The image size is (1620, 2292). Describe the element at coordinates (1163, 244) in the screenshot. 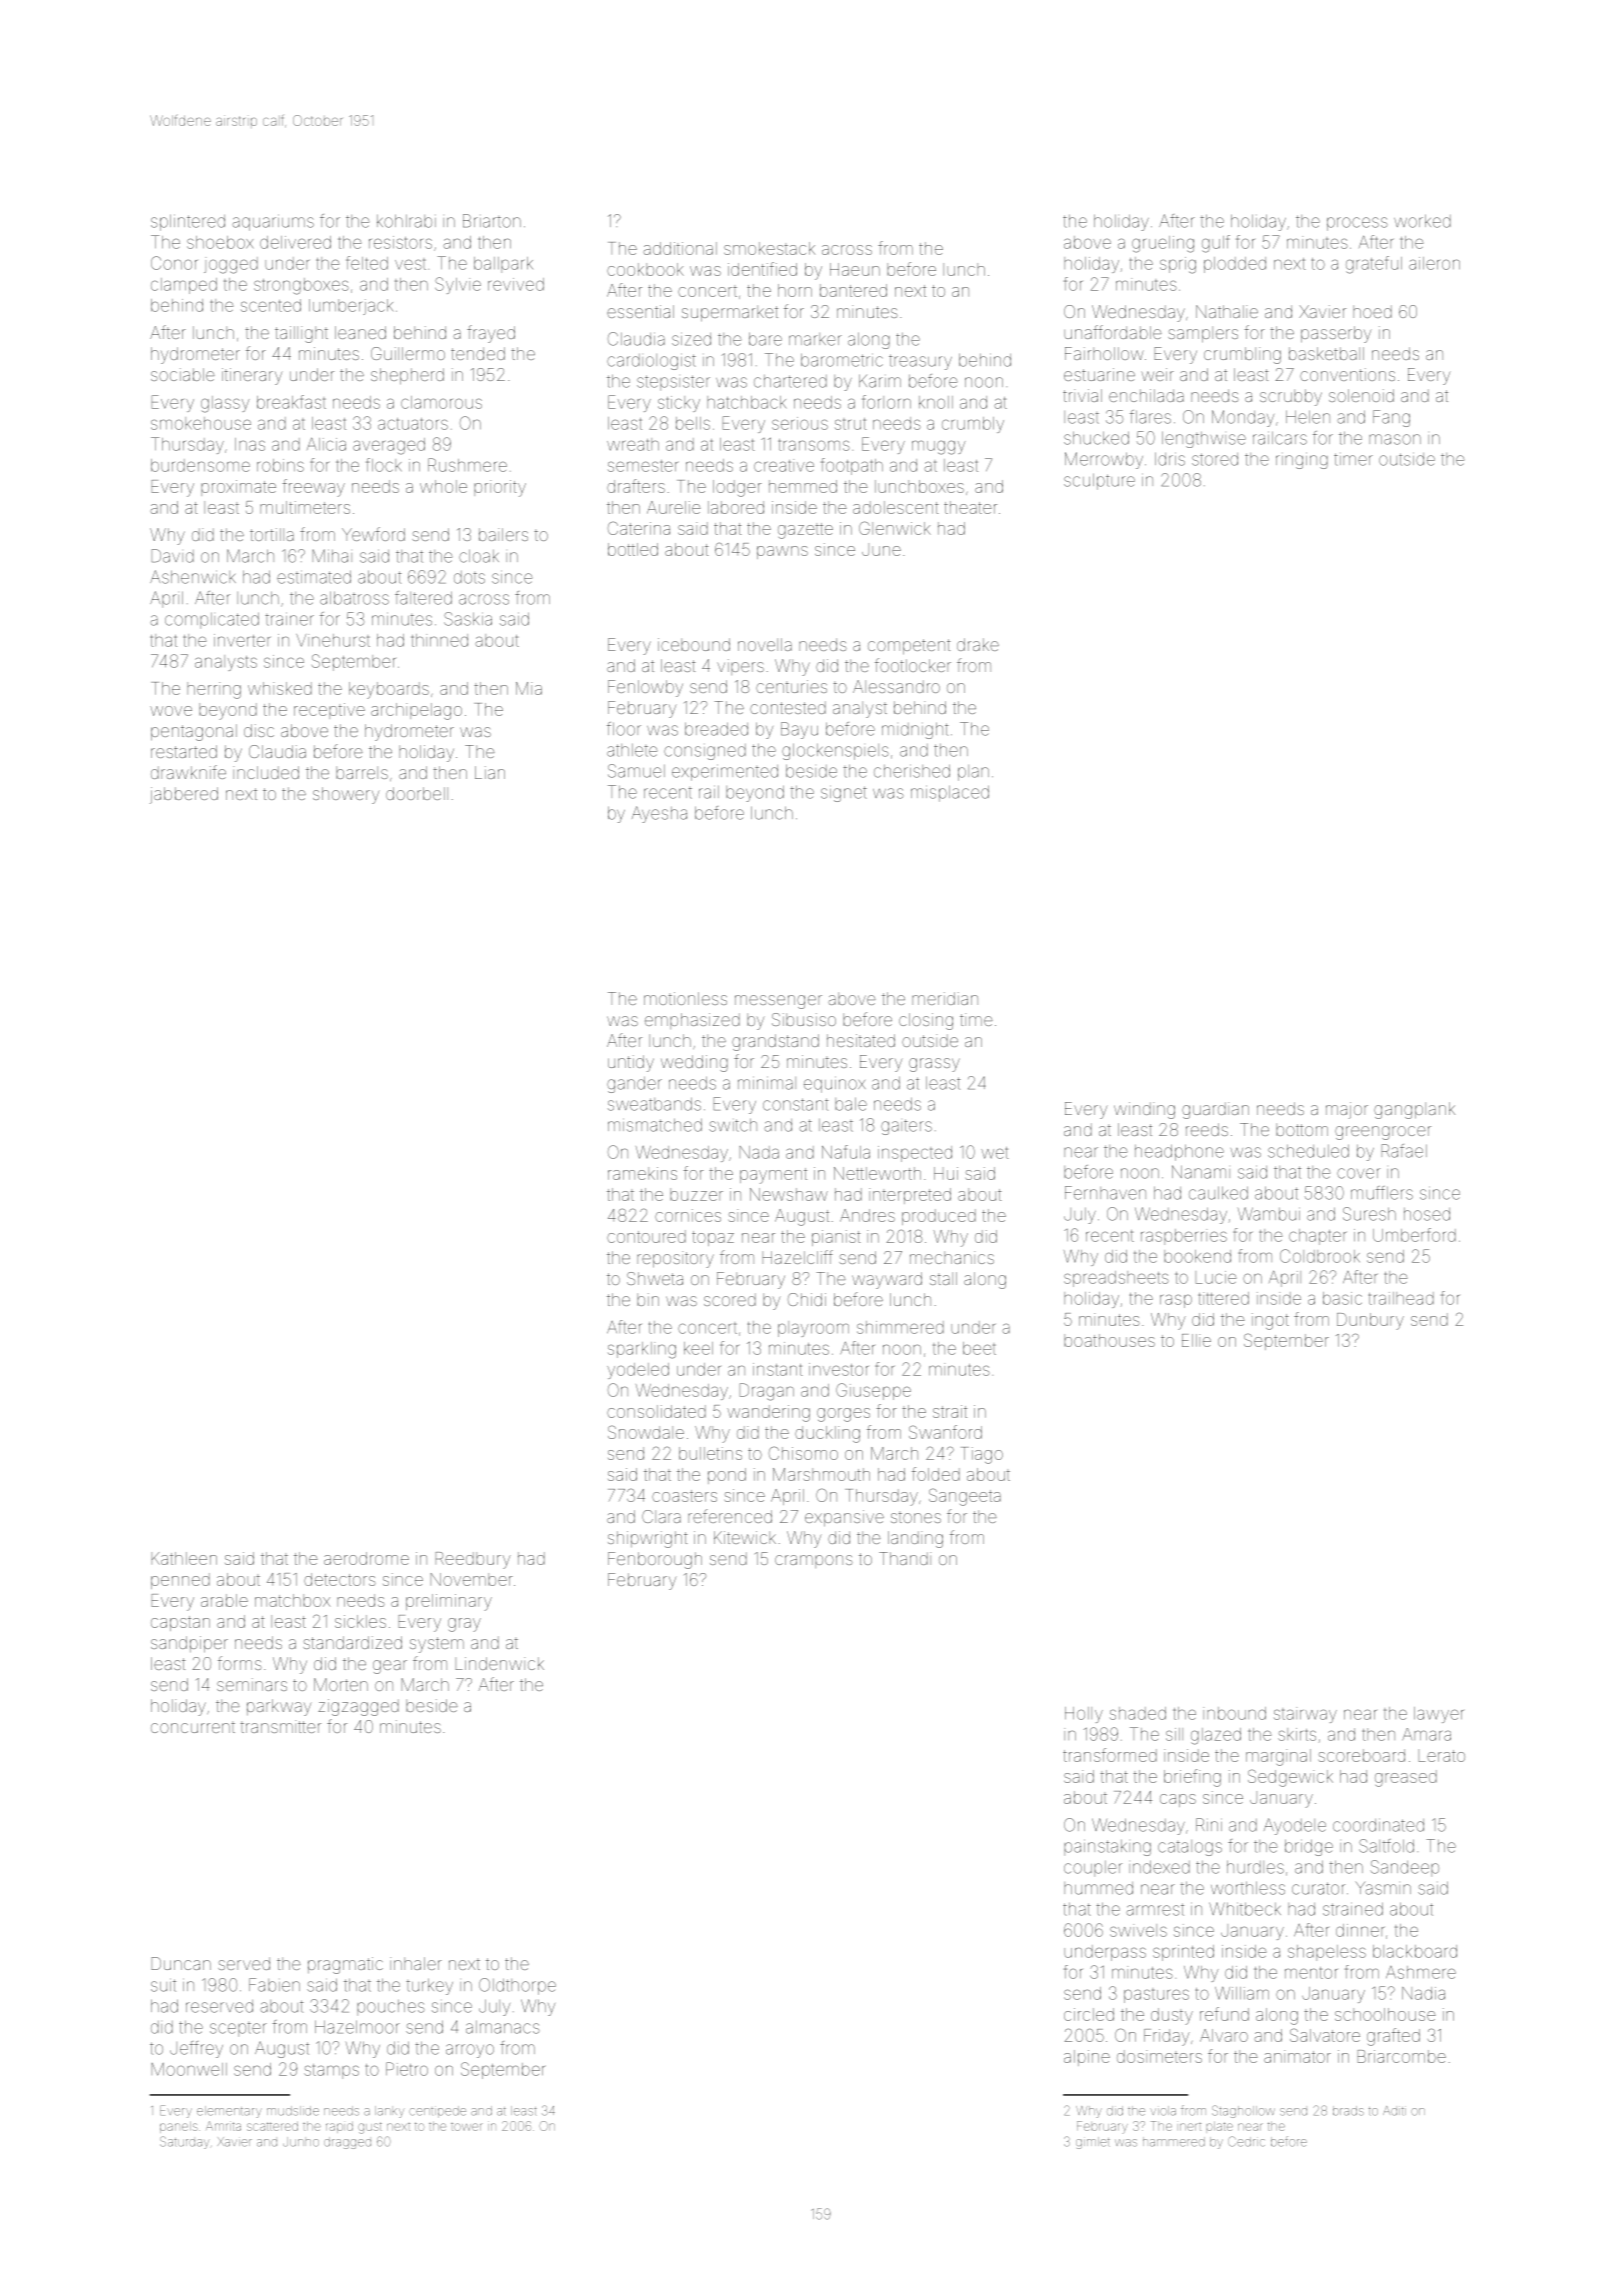

I see `grueling` at that location.
